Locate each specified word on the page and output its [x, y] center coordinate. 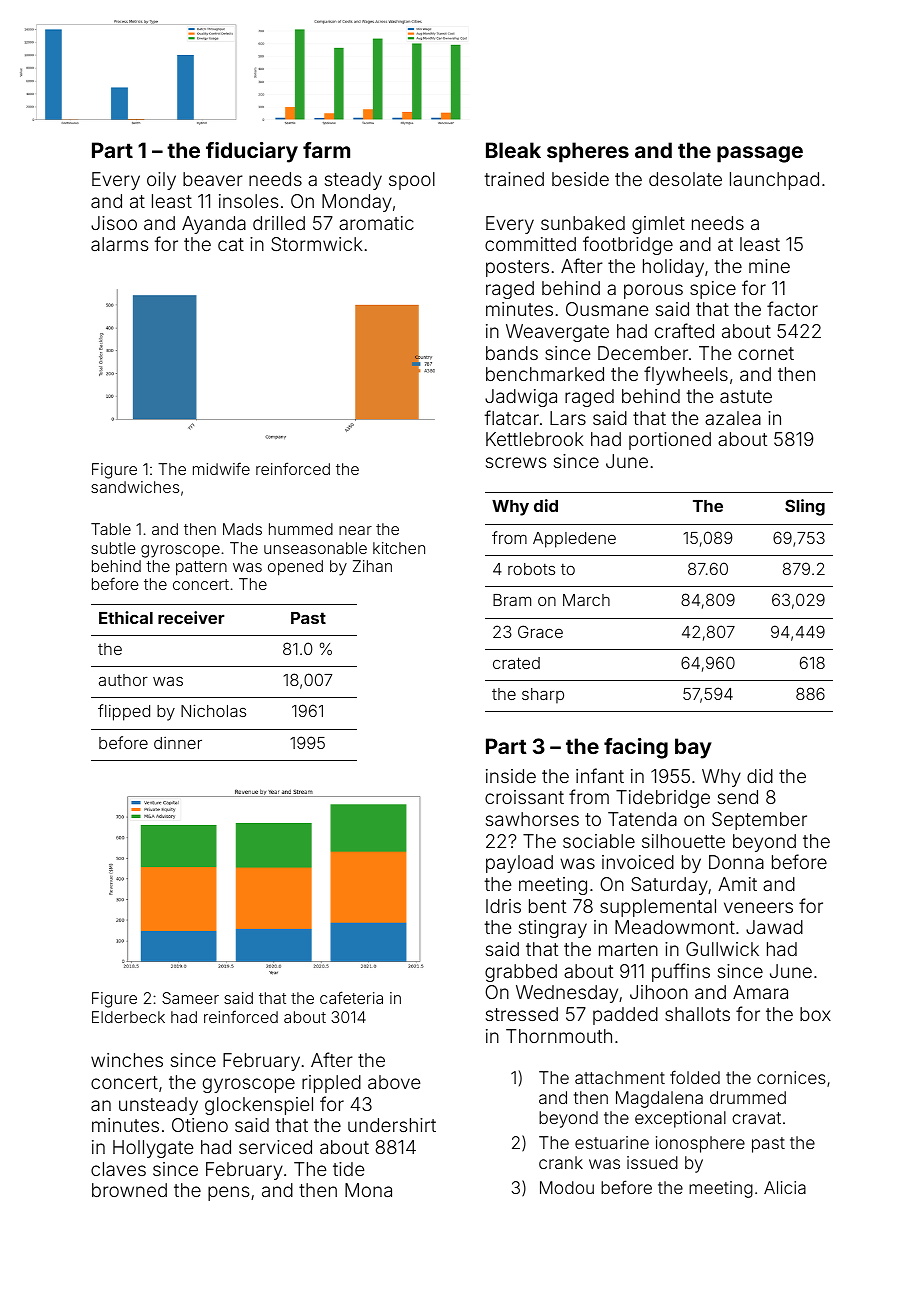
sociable [599, 841]
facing [636, 748]
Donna [736, 862]
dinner [178, 742]
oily [161, 181]
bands [512, 353]
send [738, 797]
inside [511, 776]
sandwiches [135, 487]
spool [412, 181]
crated [516, 663]
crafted [684, 330]
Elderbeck [128, 1017]
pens [228, 1193]
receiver [191, 617]
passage [760, 154]
